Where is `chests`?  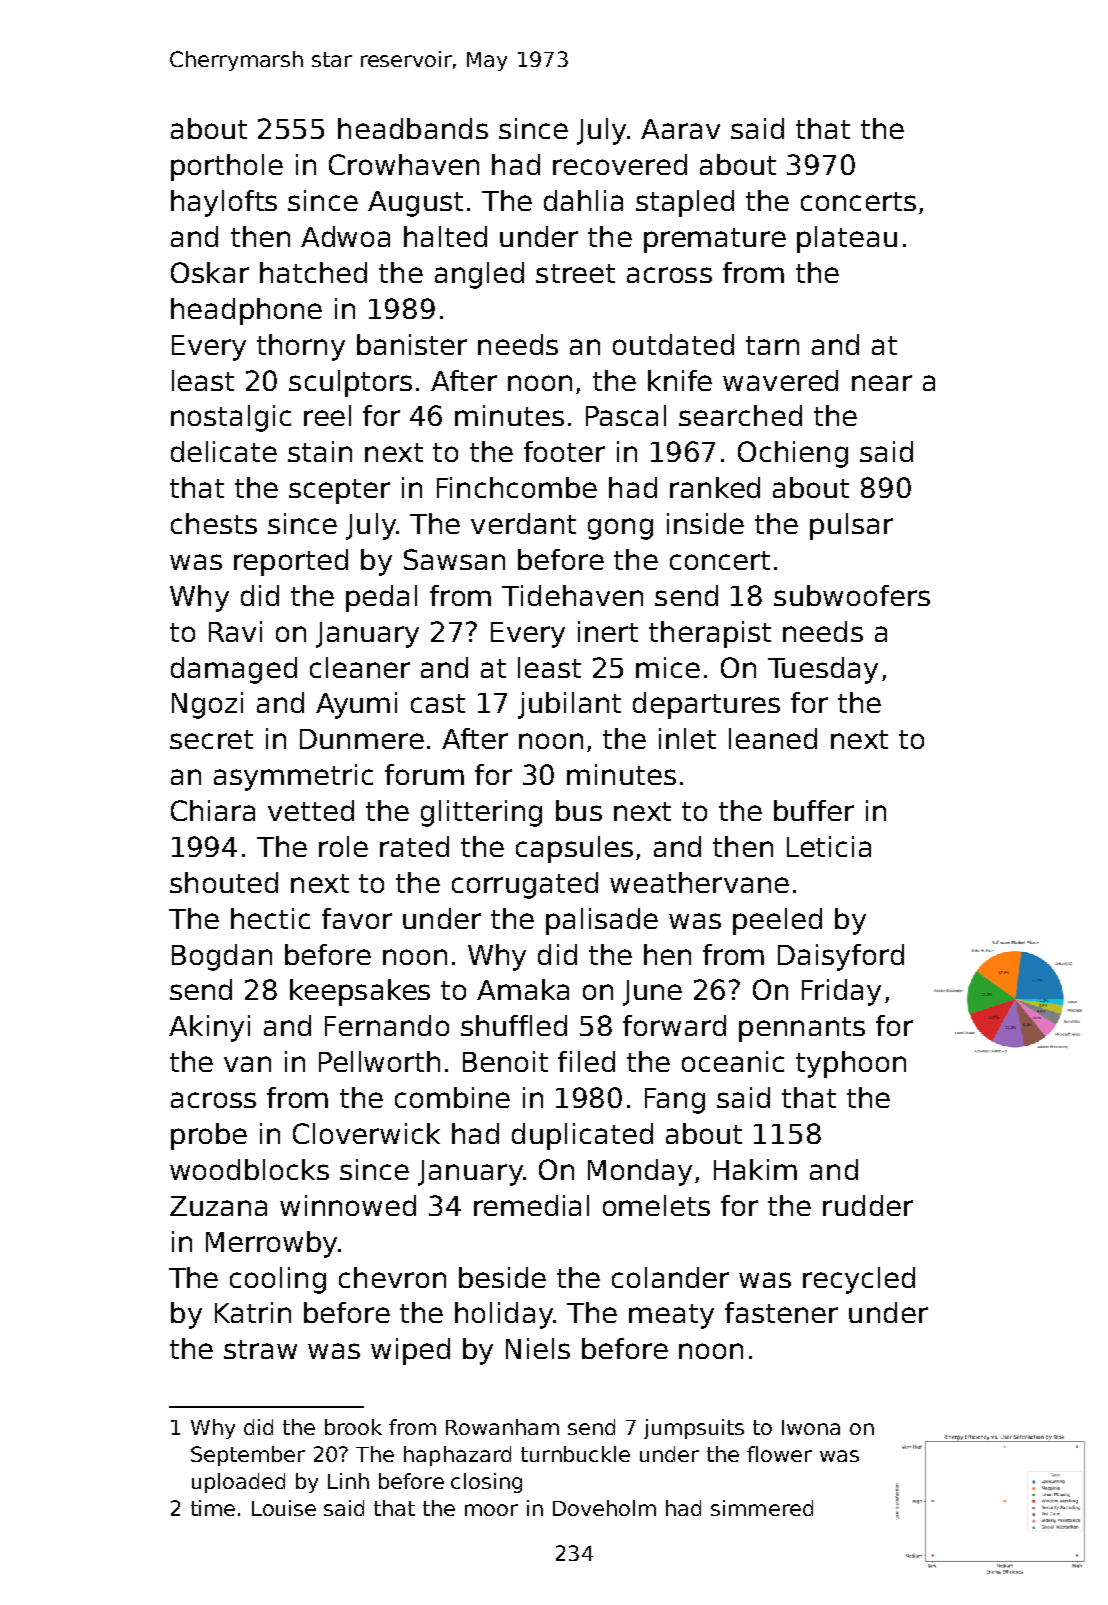 chests is located at coordinates (214, 523).
